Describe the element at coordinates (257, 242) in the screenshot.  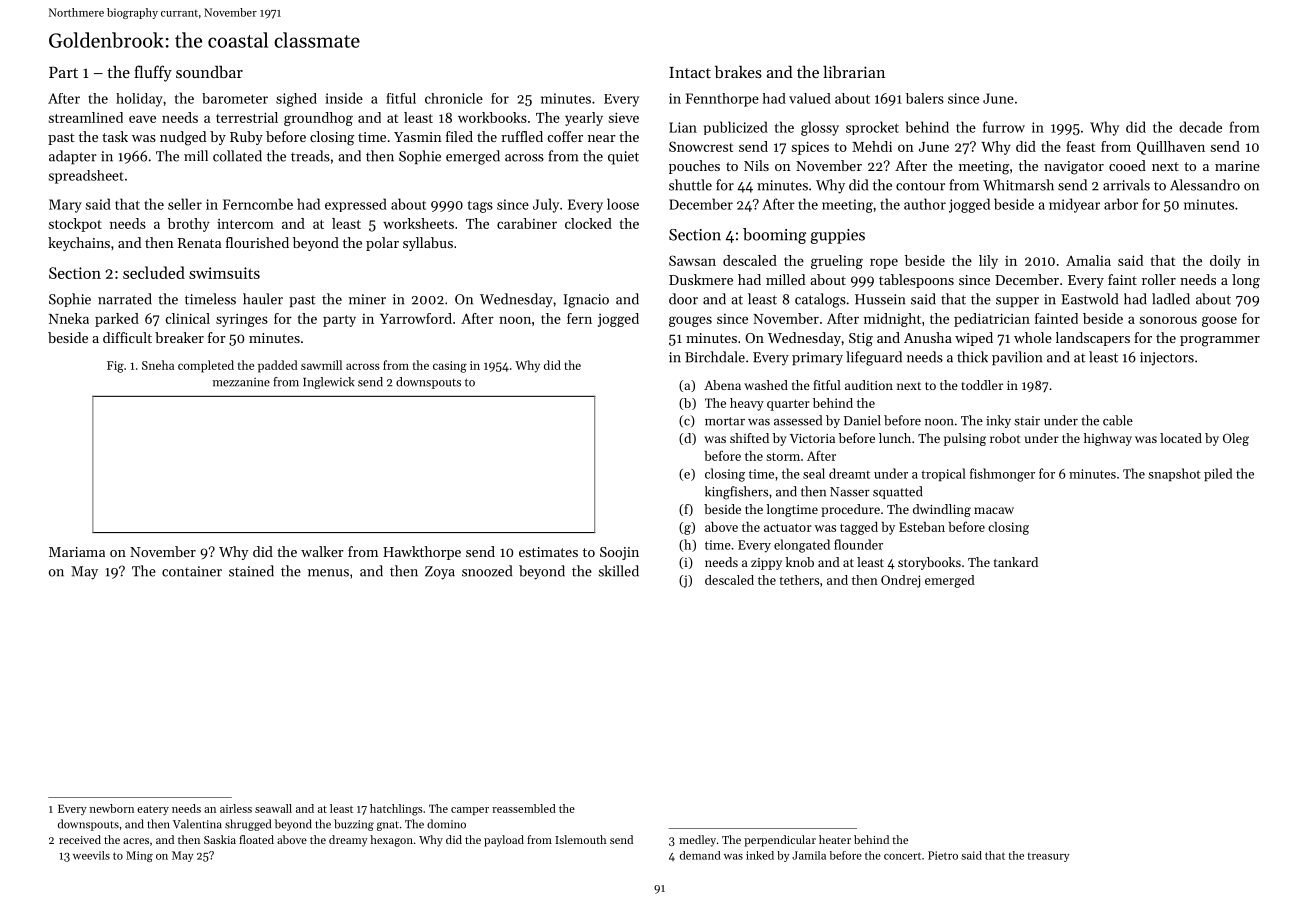
I see `flourished` at that location.
